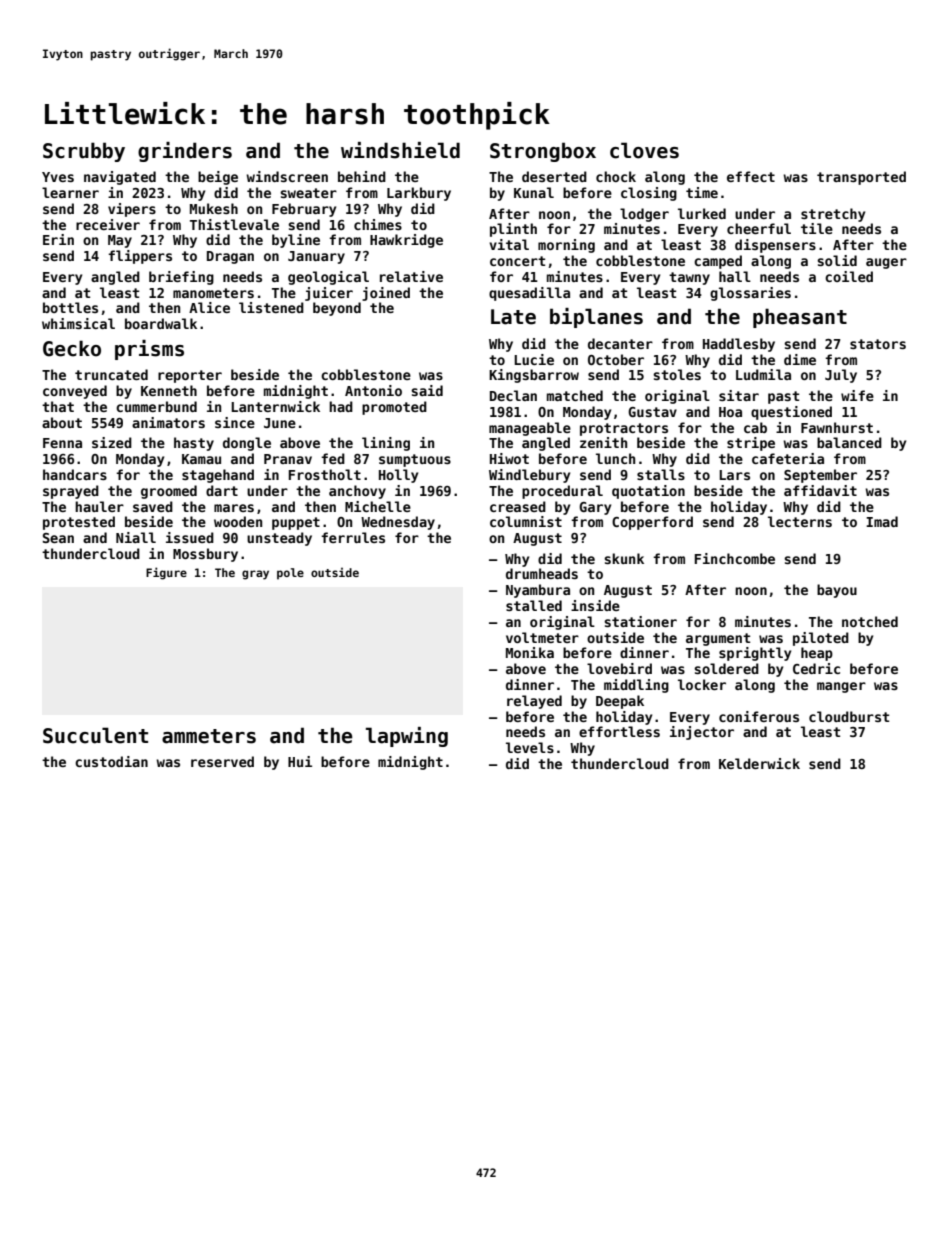  What do you see at coordinates (84, 152) in the page?
I see `Scrubby` at bounding box center [84, 152].
